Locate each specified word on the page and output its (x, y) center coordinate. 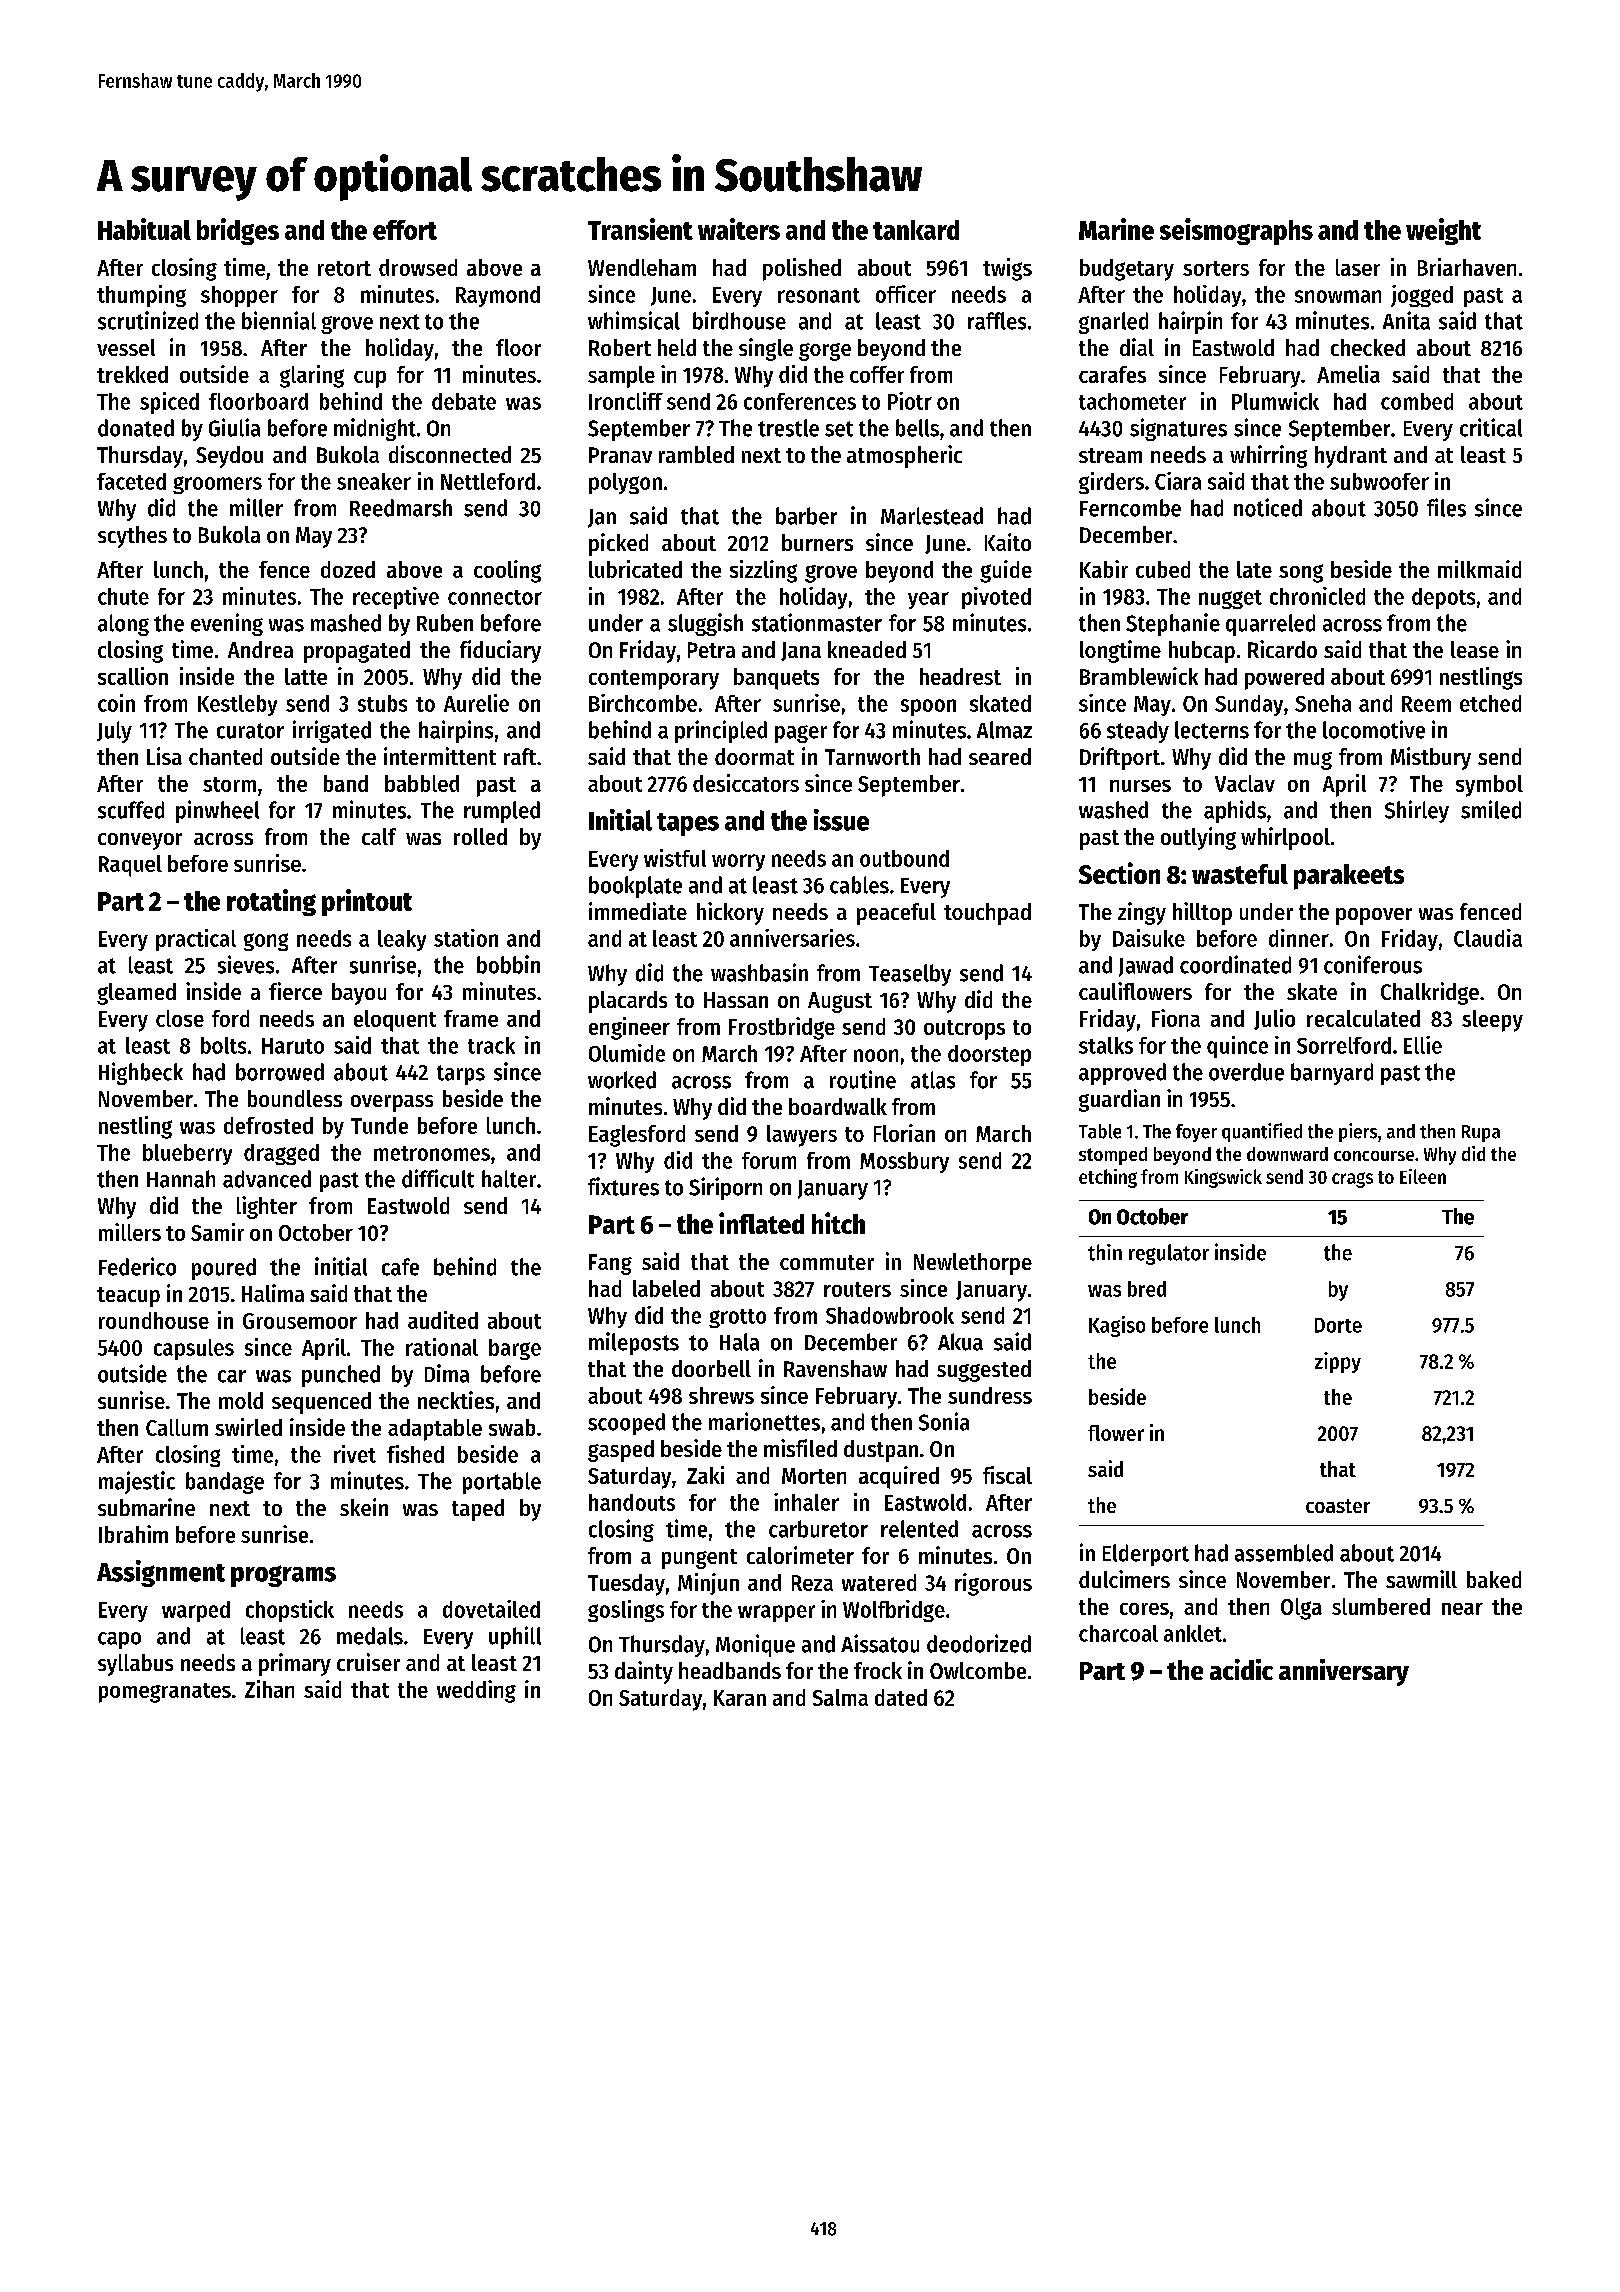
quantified (1262, 1132)
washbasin (759, 972)
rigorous (993, 1584)
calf (379, 836)
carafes (1112, 374)
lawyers (802, 1136)
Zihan (269, 1689)
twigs (1007, 269)
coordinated (1235, 964)
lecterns (1212, 730)
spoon (928, 707)
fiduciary (500, 651)
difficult (438, 1178)
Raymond (498, 296)
